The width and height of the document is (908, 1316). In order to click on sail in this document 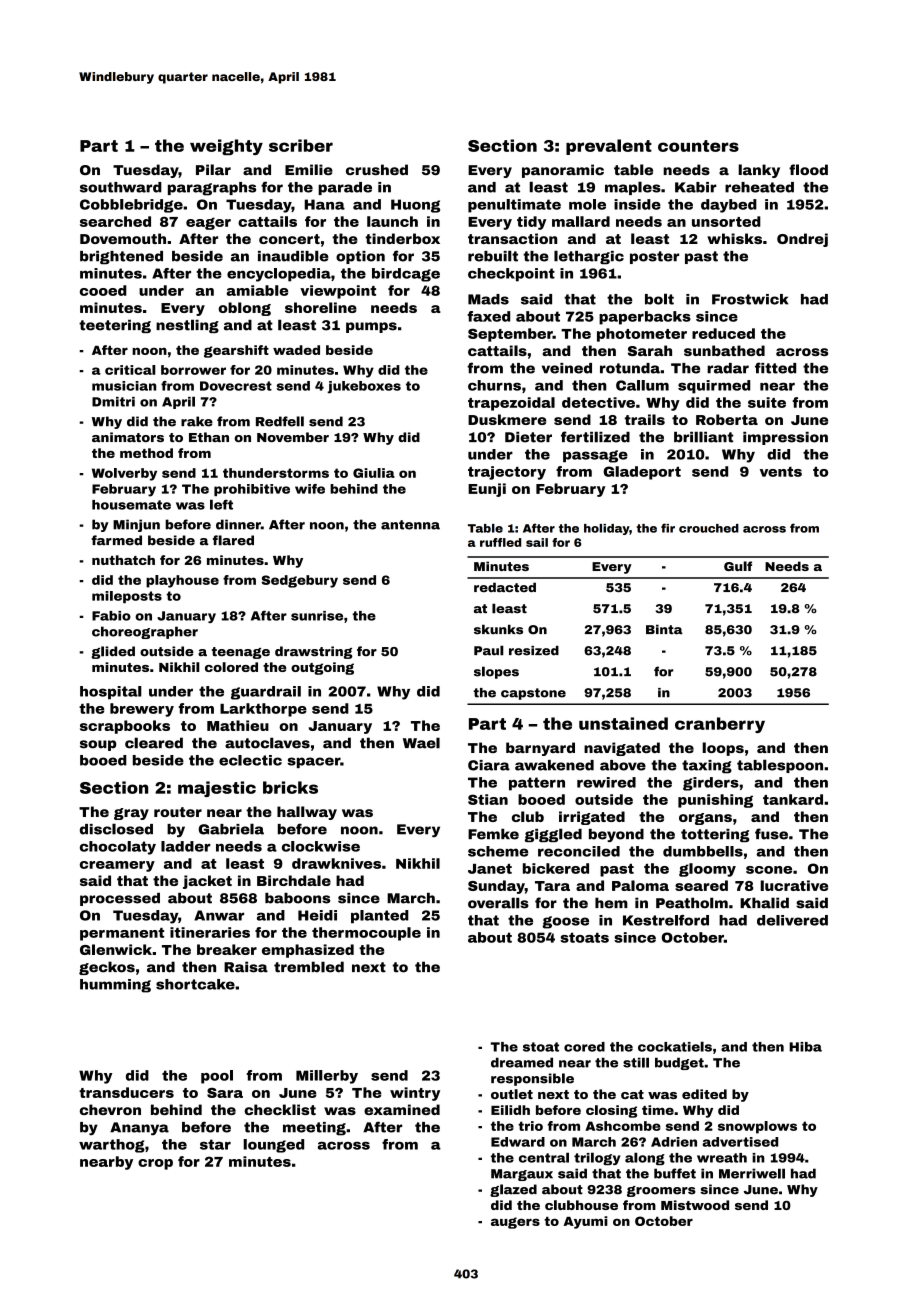, I will do `click(537, 542)`.
